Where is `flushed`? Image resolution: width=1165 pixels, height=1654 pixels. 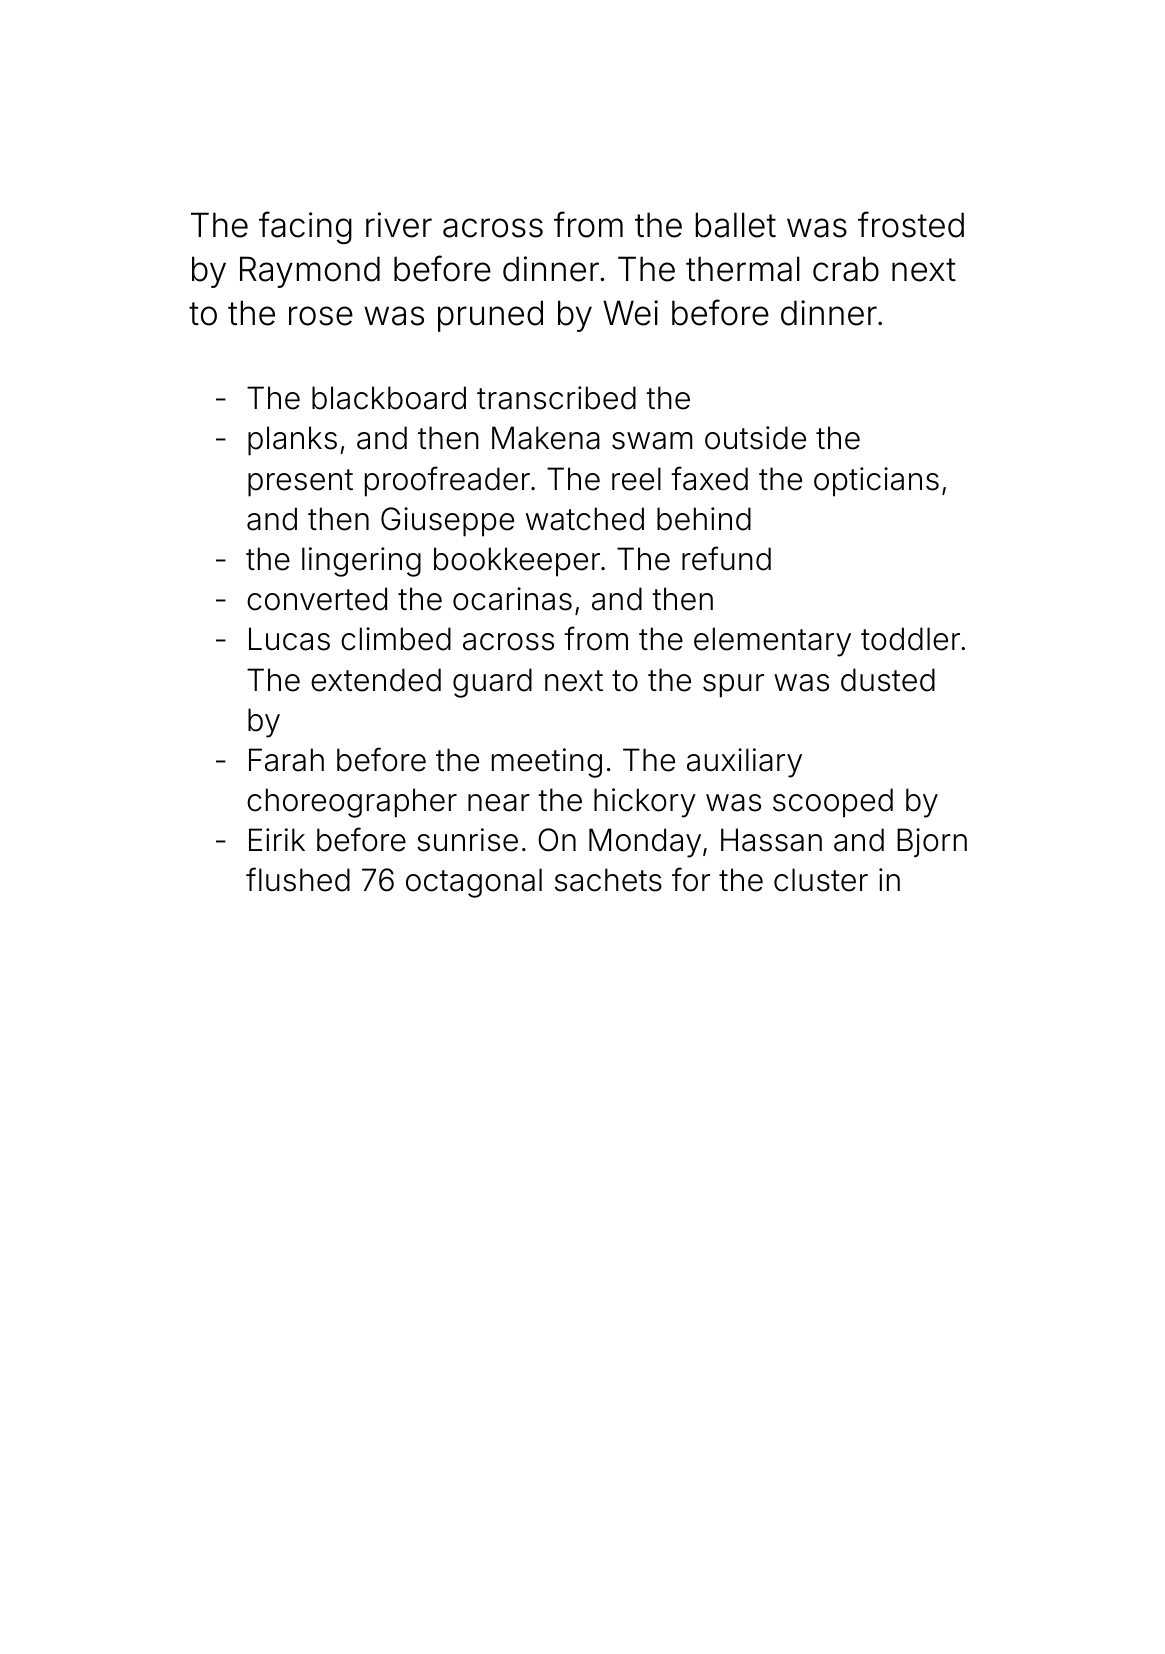
flushed is located at coordinates (298, 879).
